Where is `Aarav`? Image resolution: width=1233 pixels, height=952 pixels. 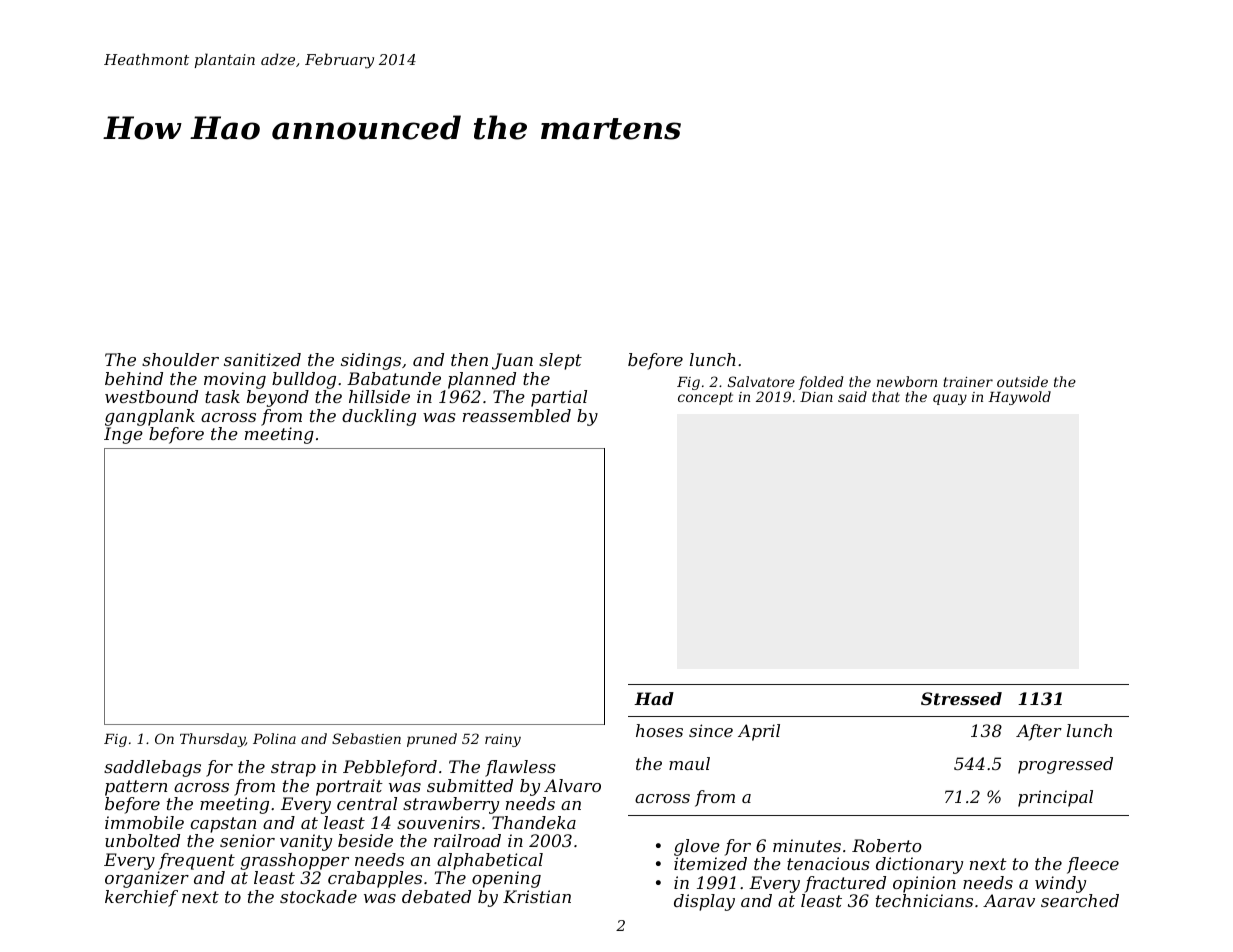
Aarav is located at coordinates (1009, 900).
